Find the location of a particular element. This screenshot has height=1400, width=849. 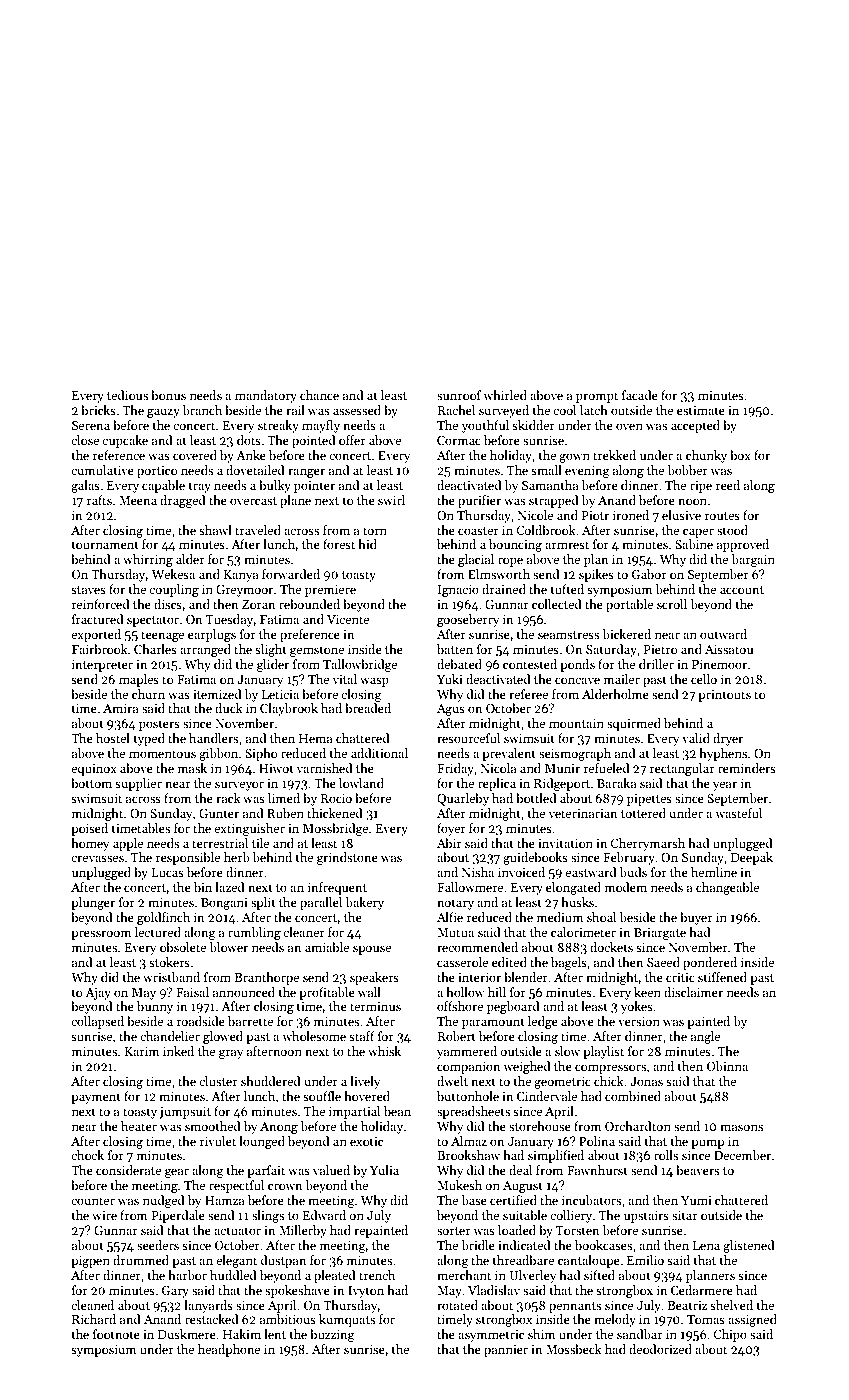

Saeed is located at coordinates (663, 962).
